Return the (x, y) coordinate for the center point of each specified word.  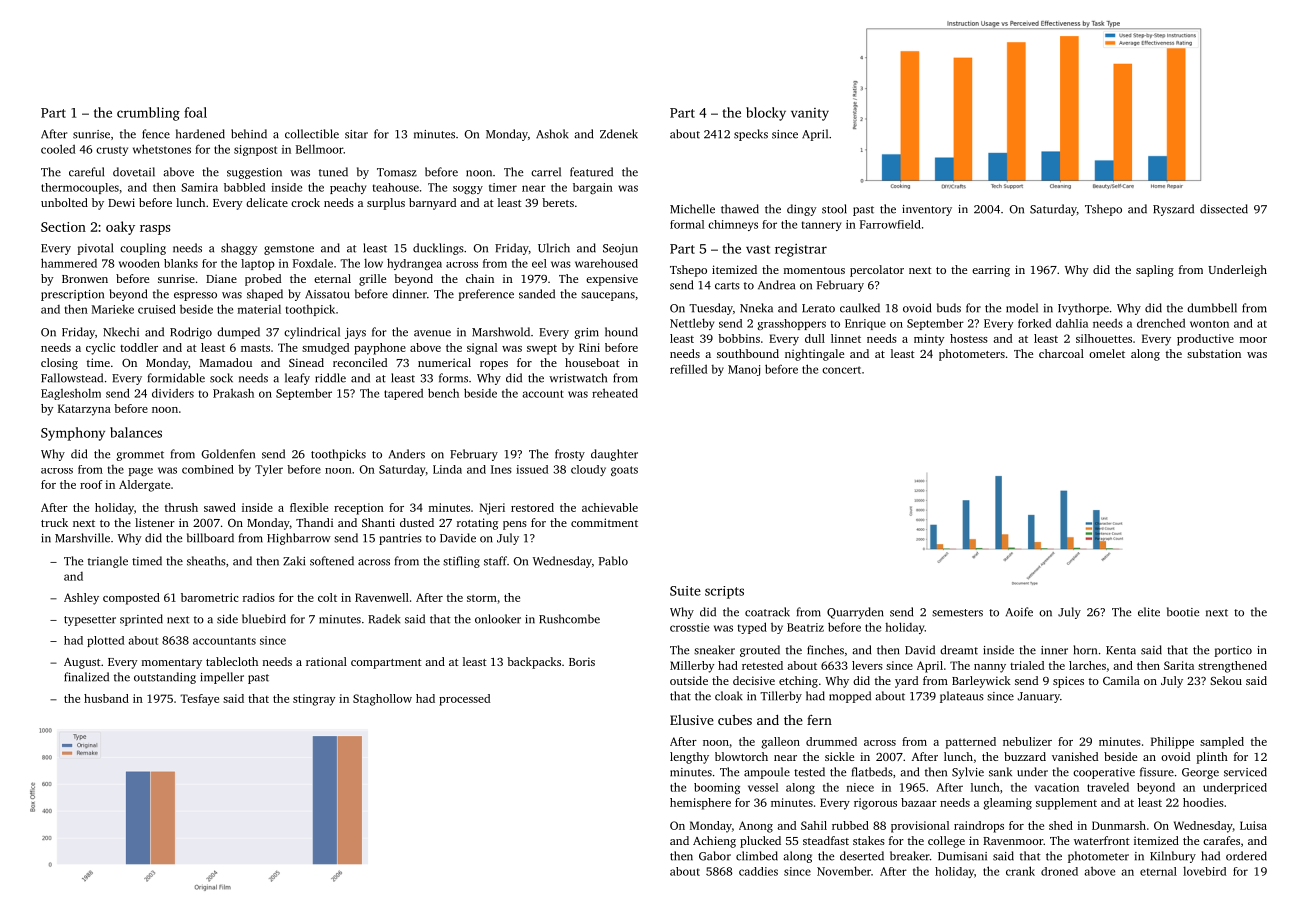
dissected (1224, 209)
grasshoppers (791, 324)
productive (1205, 340)
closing (59, 364)
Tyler (269, 470)
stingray (314, 700)
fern (819, 720)
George (1200, 773)
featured (591, 172)
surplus (386, 204)
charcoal (1061, 353)
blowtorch (741, 756)
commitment (604, 522)
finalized (86, 677)
